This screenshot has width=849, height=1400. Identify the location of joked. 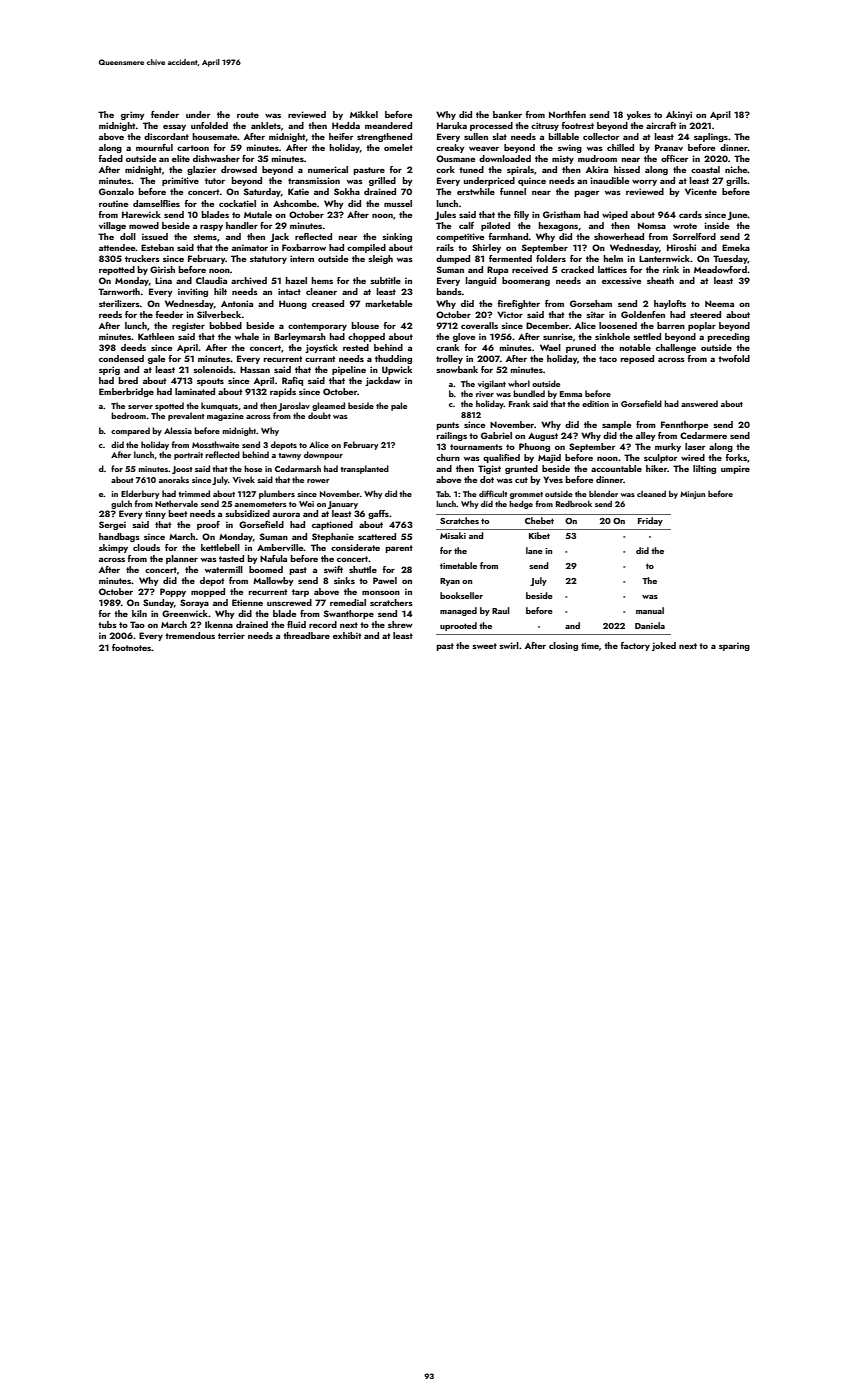
(664, 646).
